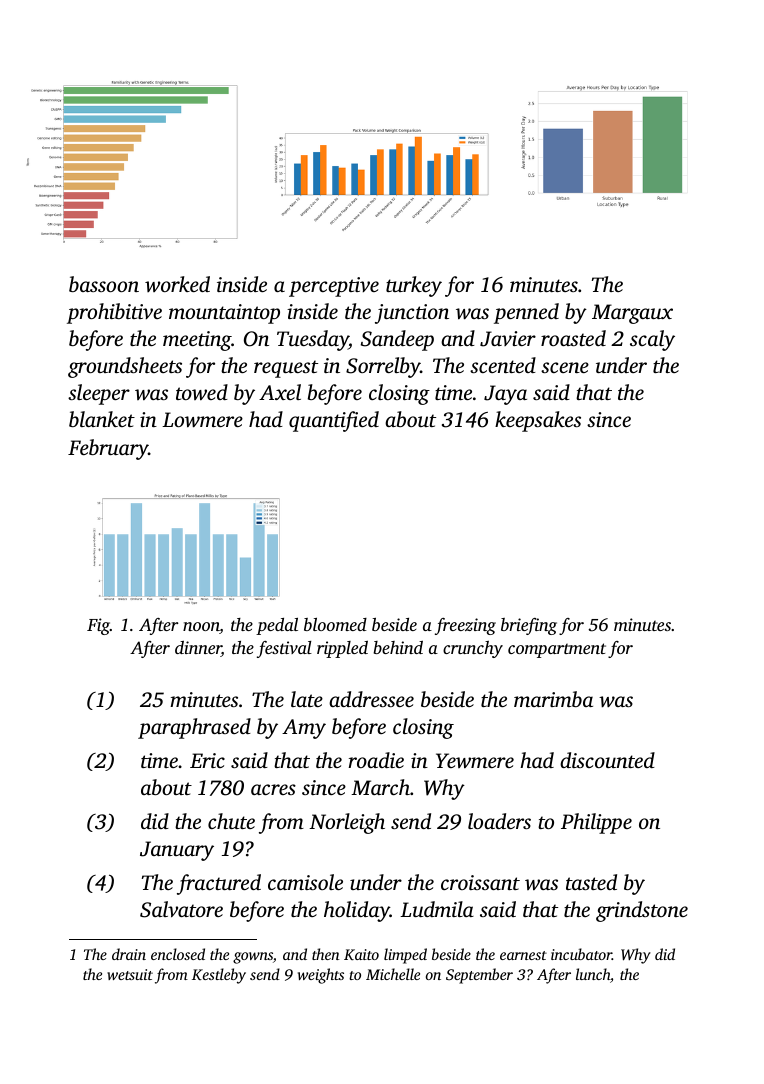 This screenshot has width=764, height=1084. What do you see at coordinates (334, 287) in the screenshot?
I see `perceptive` at bounding box center [334, 287].
